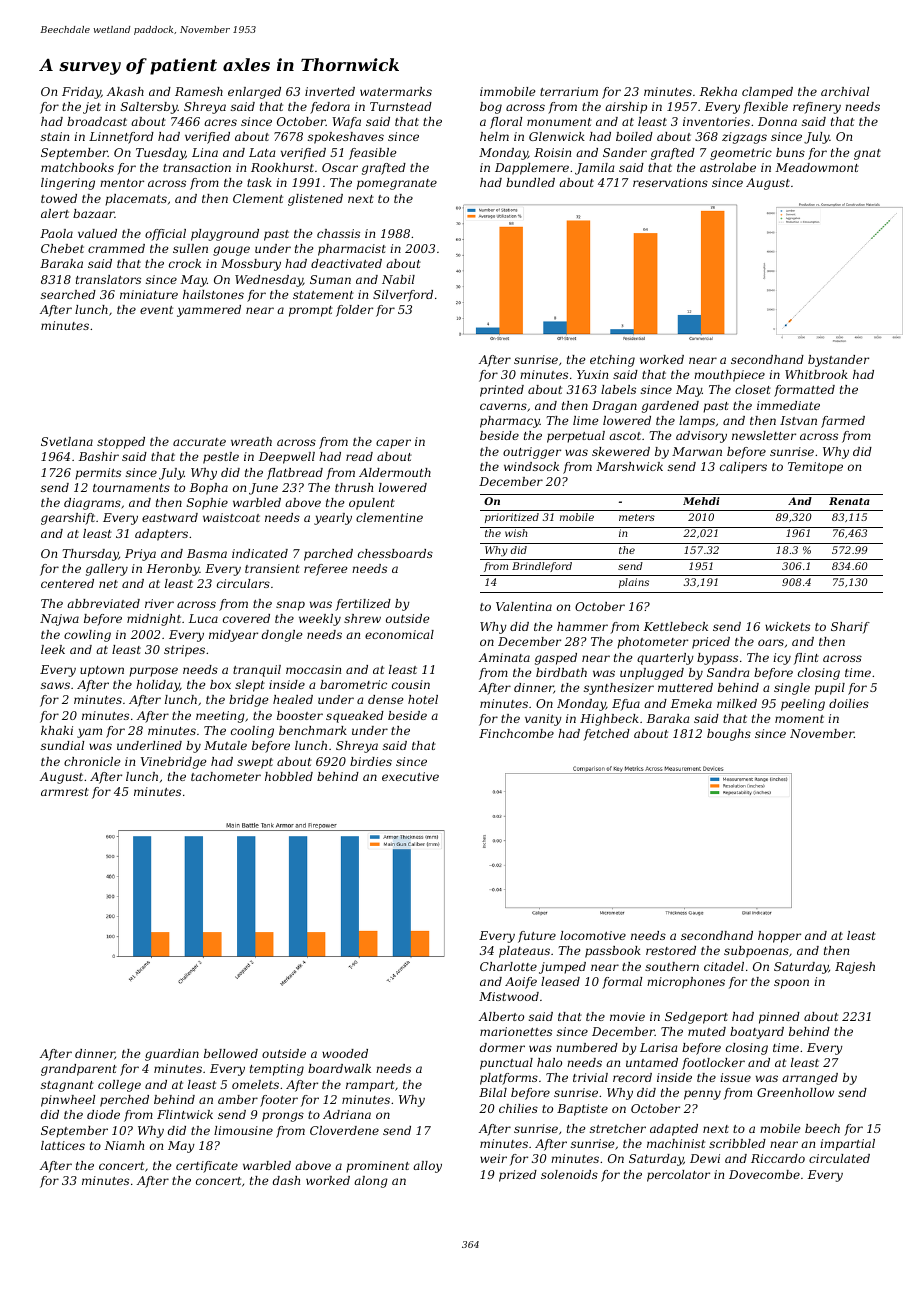 Image resolution: width=924 pixels, height=1308 pixels. What do you see at coordinates (396, 91) in the page?
I see `watermarks` at bounding box center [396, 91].
